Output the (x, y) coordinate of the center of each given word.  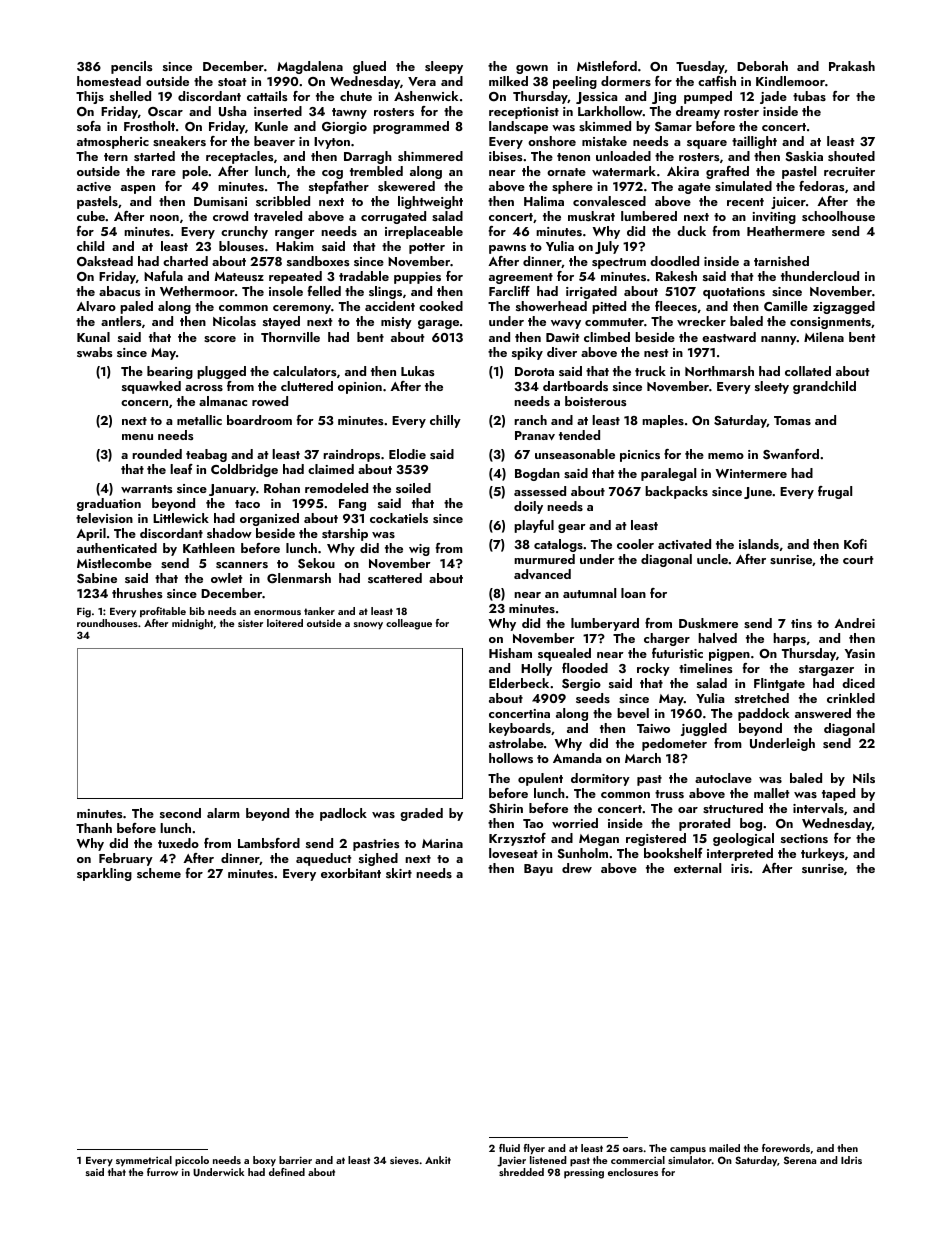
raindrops (351, 455)
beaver (274, 141)
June (758, 493)
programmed (411, 127)
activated (684, 544)
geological (743, 839)
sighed (378, 859)
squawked (151, 387)
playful (534, 526)
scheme (159, 873)
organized (269, 519)
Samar (673, 127)
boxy (264, 1161)
